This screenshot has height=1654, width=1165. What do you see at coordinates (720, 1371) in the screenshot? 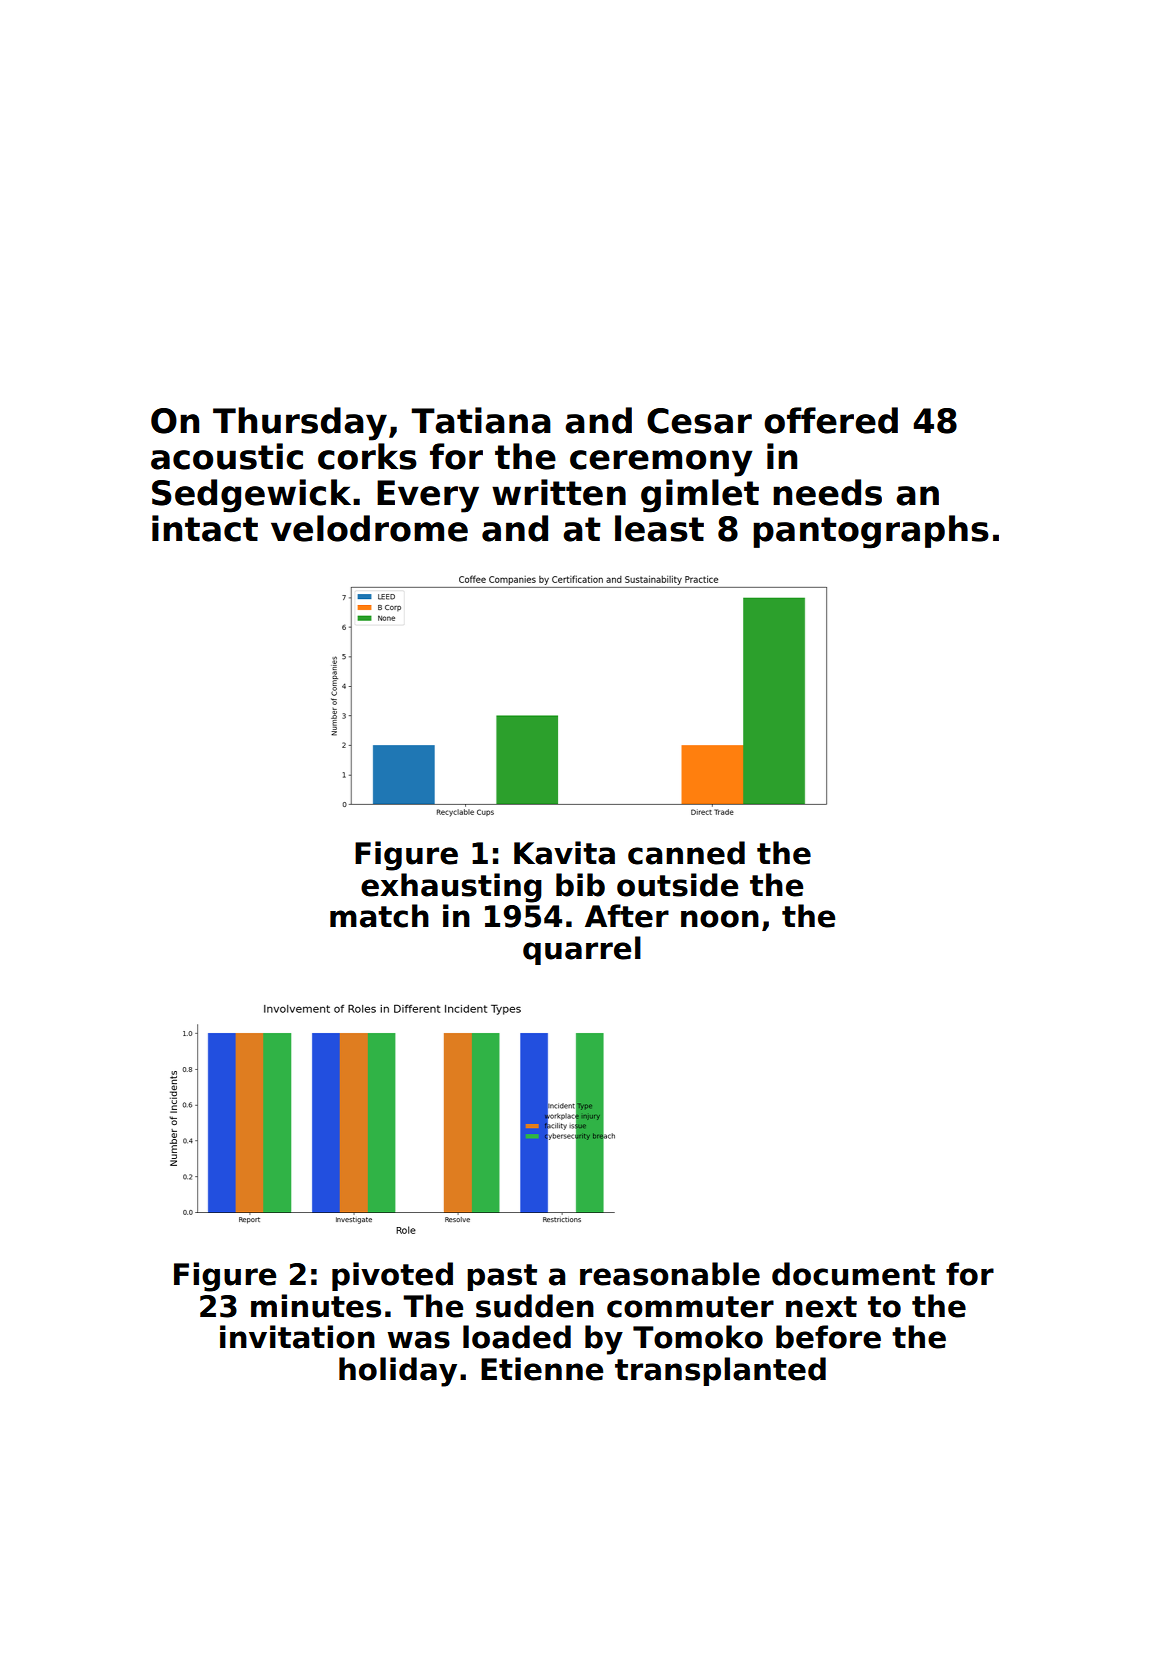
I see `transplanted` at bounding box center [720, 1371].
